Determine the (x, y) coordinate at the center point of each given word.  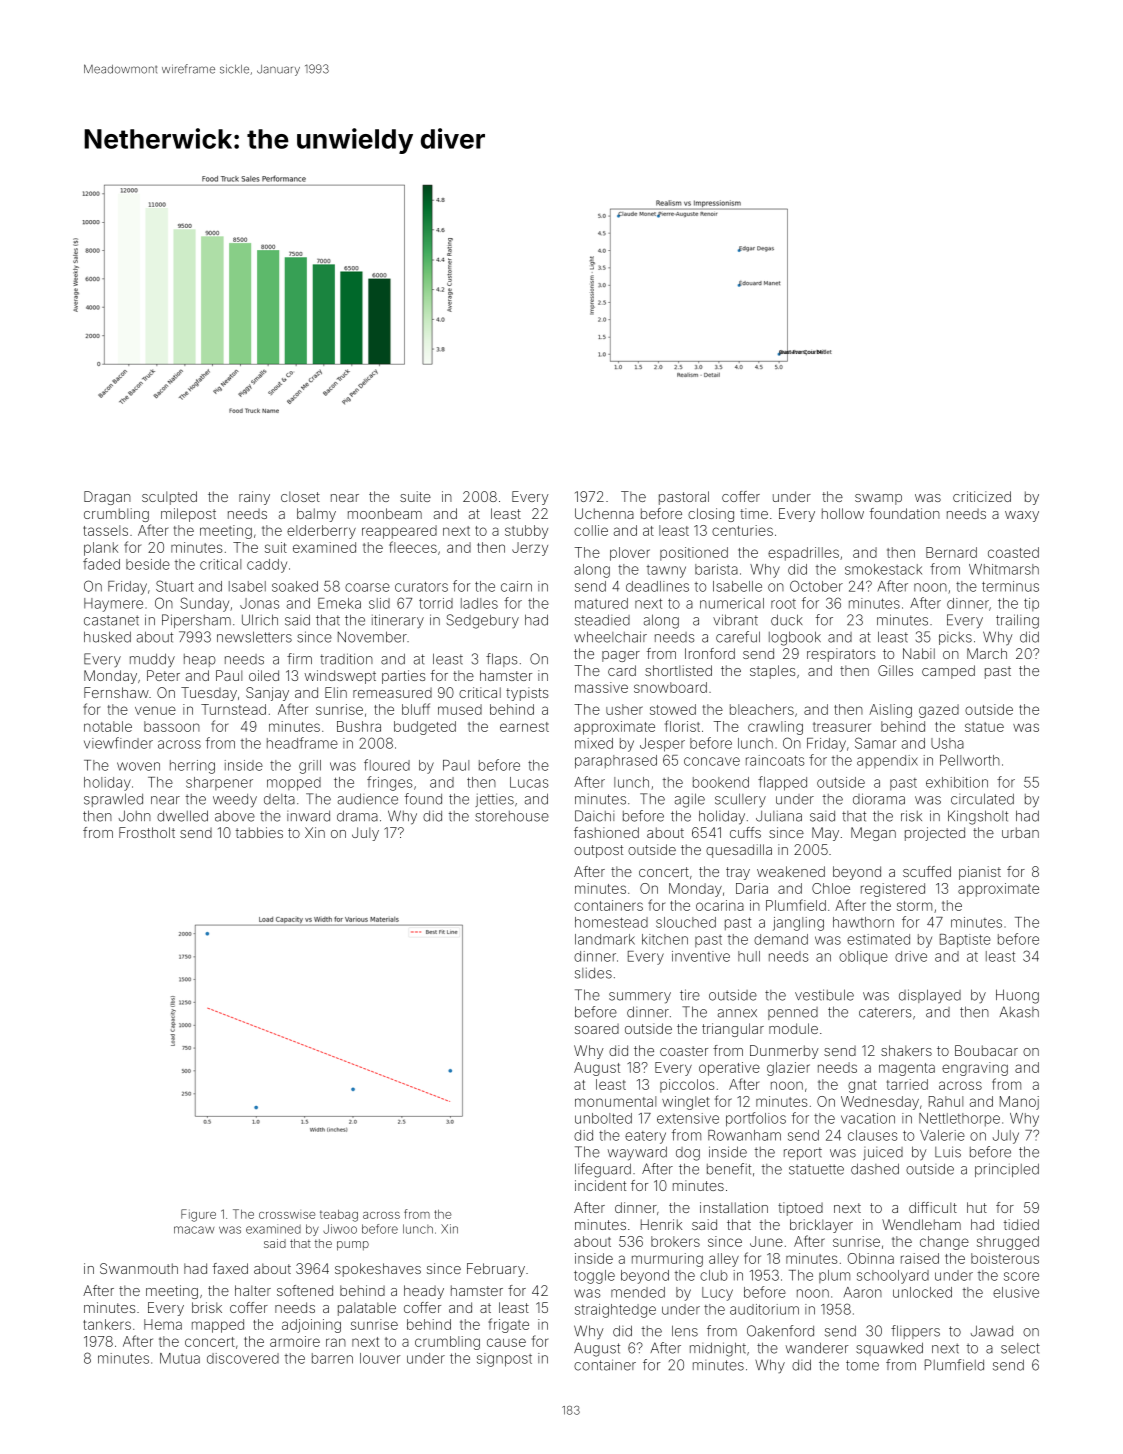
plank (101, 549)
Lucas (529, 782)
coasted (1013, 552)
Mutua (180, 1358)
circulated (982, 799)
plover (630, 554)
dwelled (182, 816)
